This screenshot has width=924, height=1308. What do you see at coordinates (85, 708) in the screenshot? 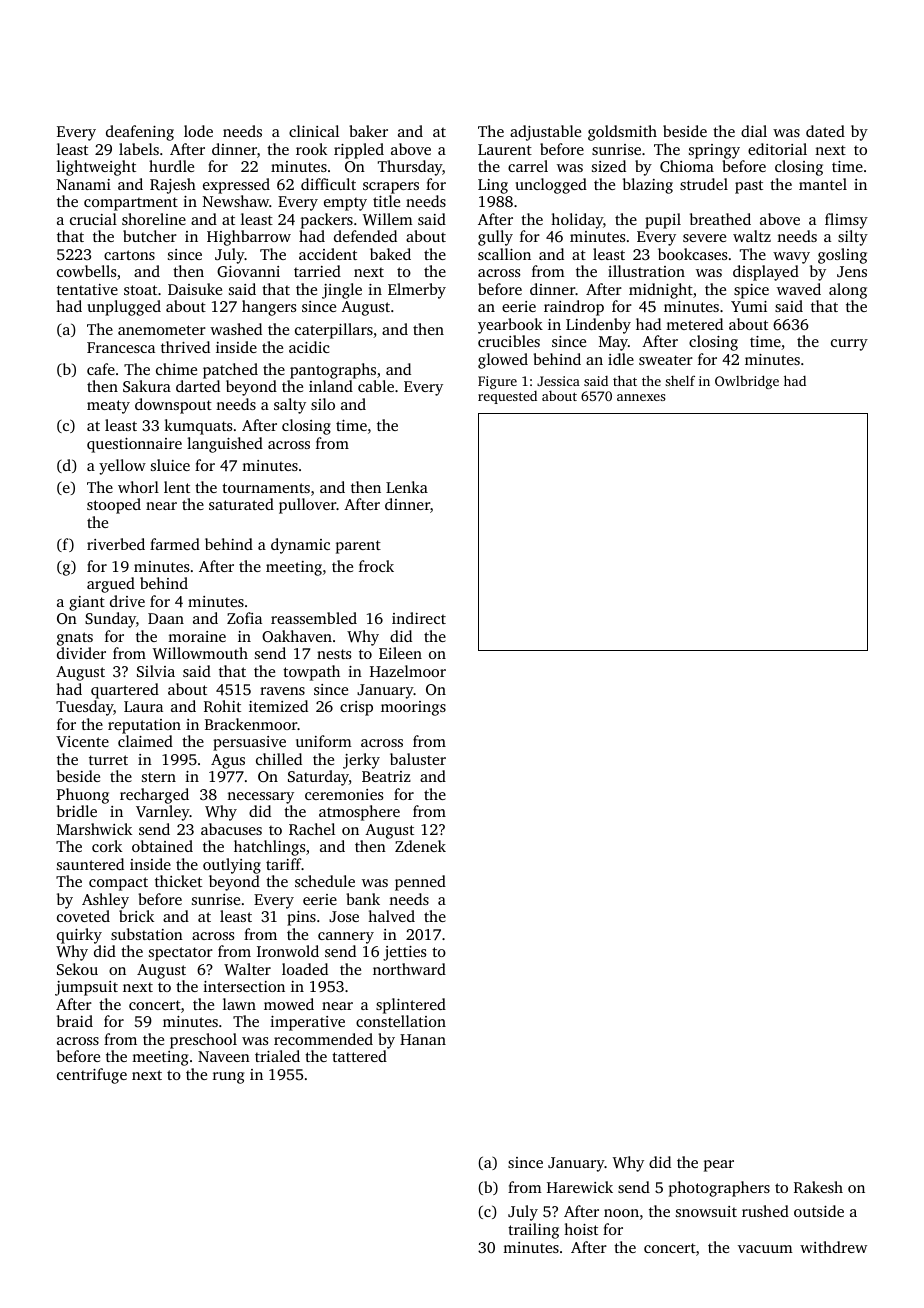
I see `Tuesday` at bounding box center [85, 708].
